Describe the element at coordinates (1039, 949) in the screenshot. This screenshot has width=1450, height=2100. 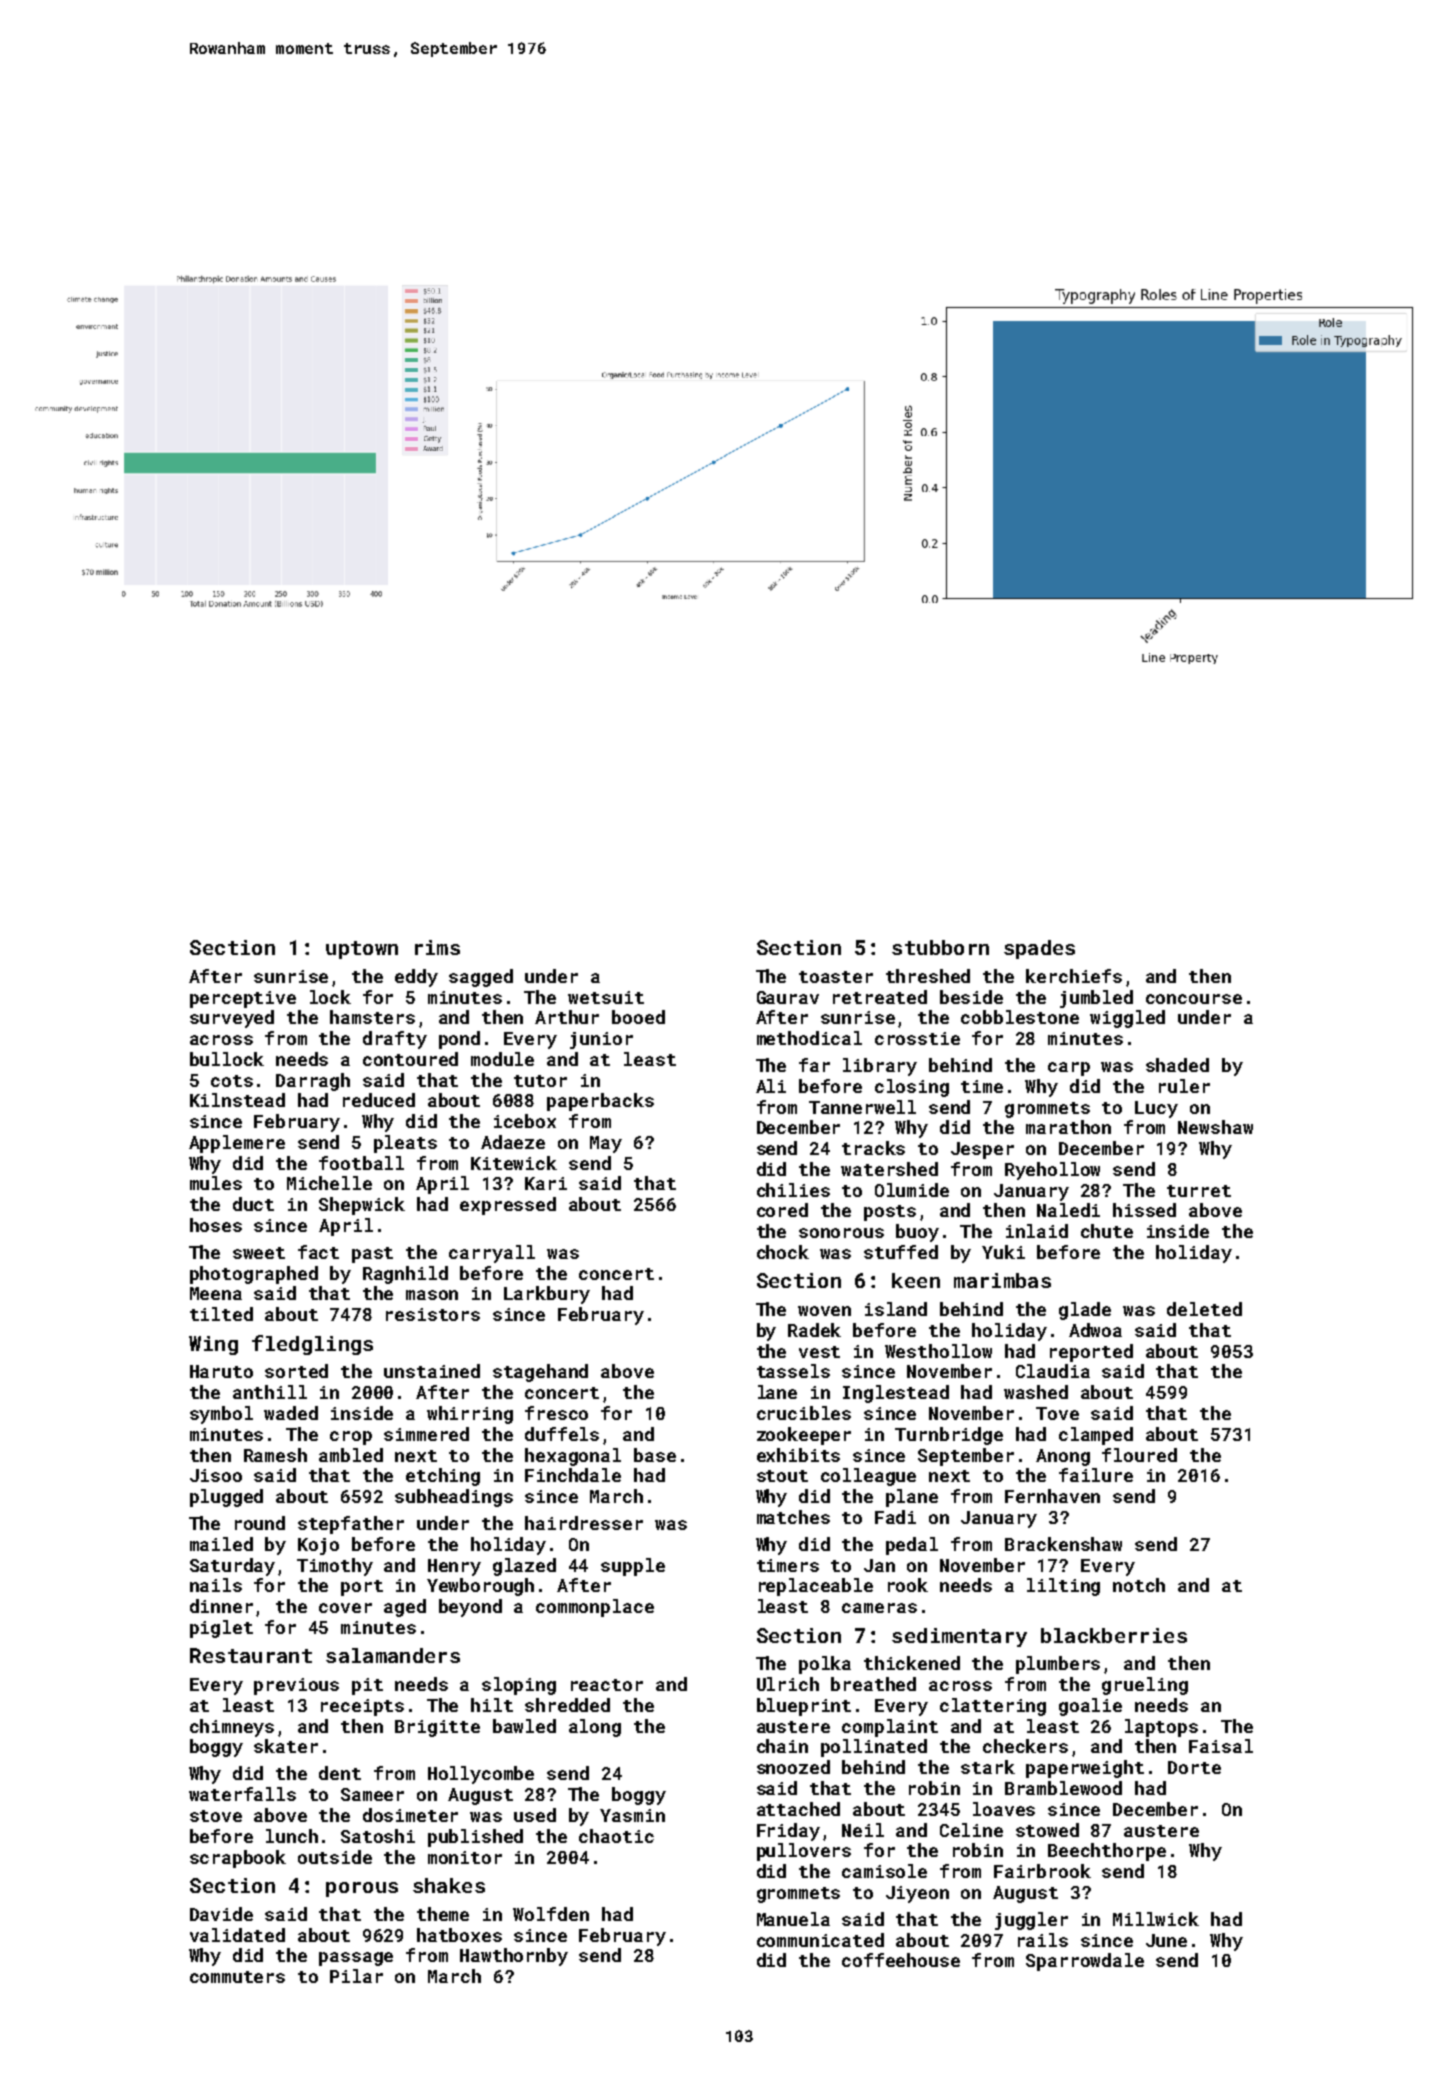
I see `spades` at that location.
